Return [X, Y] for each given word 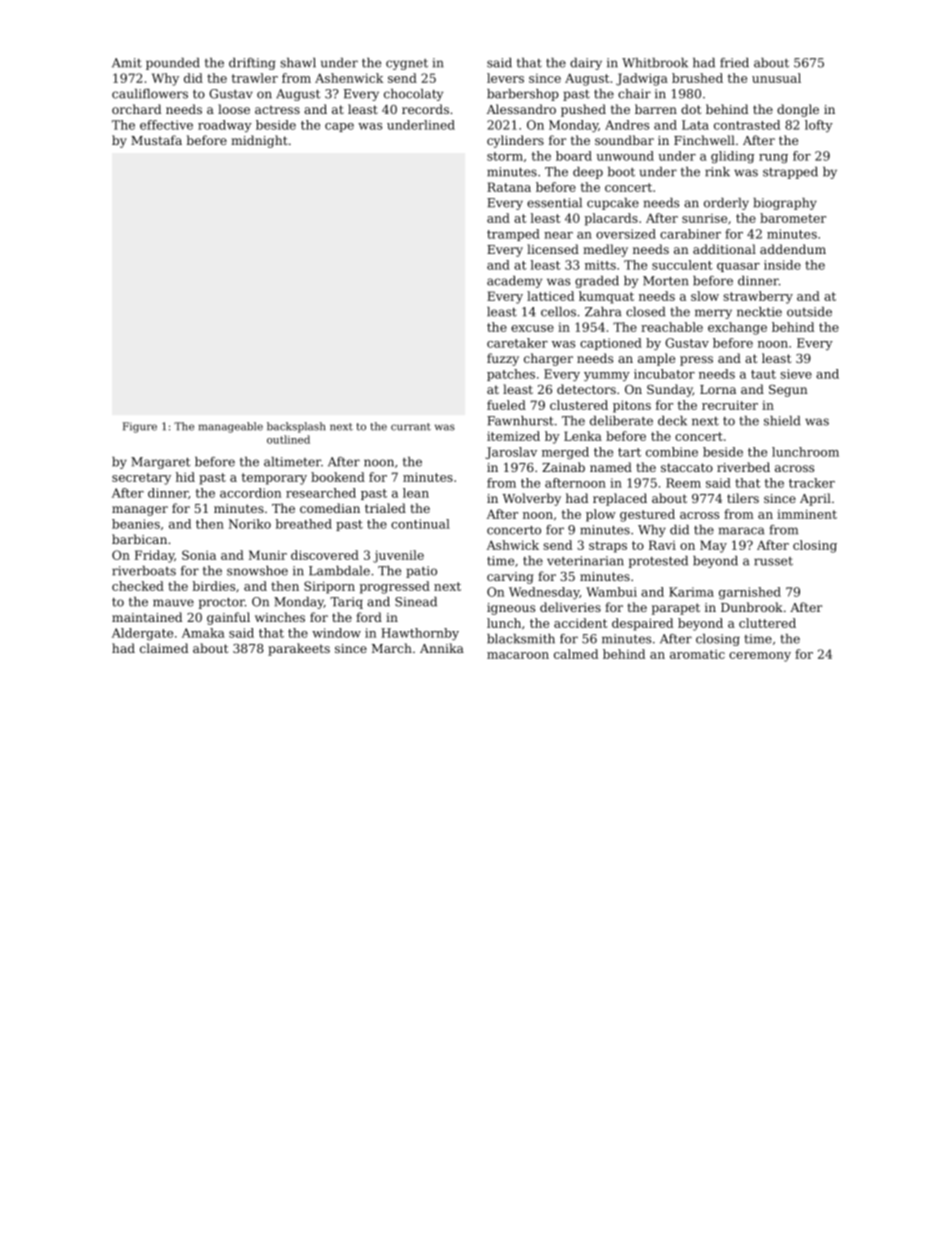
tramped [513, 235]
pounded [173, 64]
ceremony [760, 657]
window [336, 633]
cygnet [407, 64]
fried [734, 63]
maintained [147, 617]
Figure [140, 427]
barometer [793, 218]
